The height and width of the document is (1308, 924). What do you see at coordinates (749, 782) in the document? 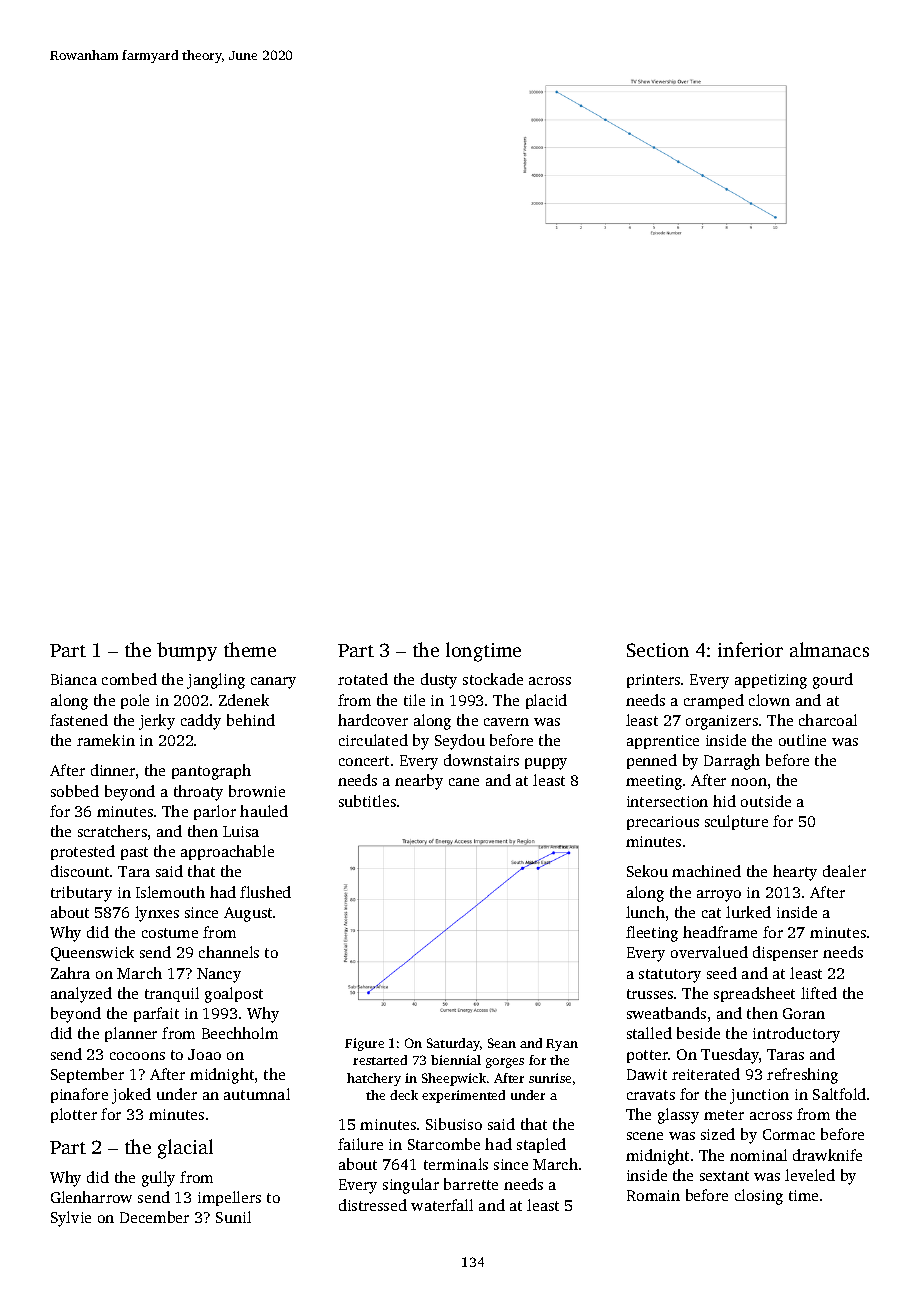
I see `noon` at bounding box center [749, 782].
